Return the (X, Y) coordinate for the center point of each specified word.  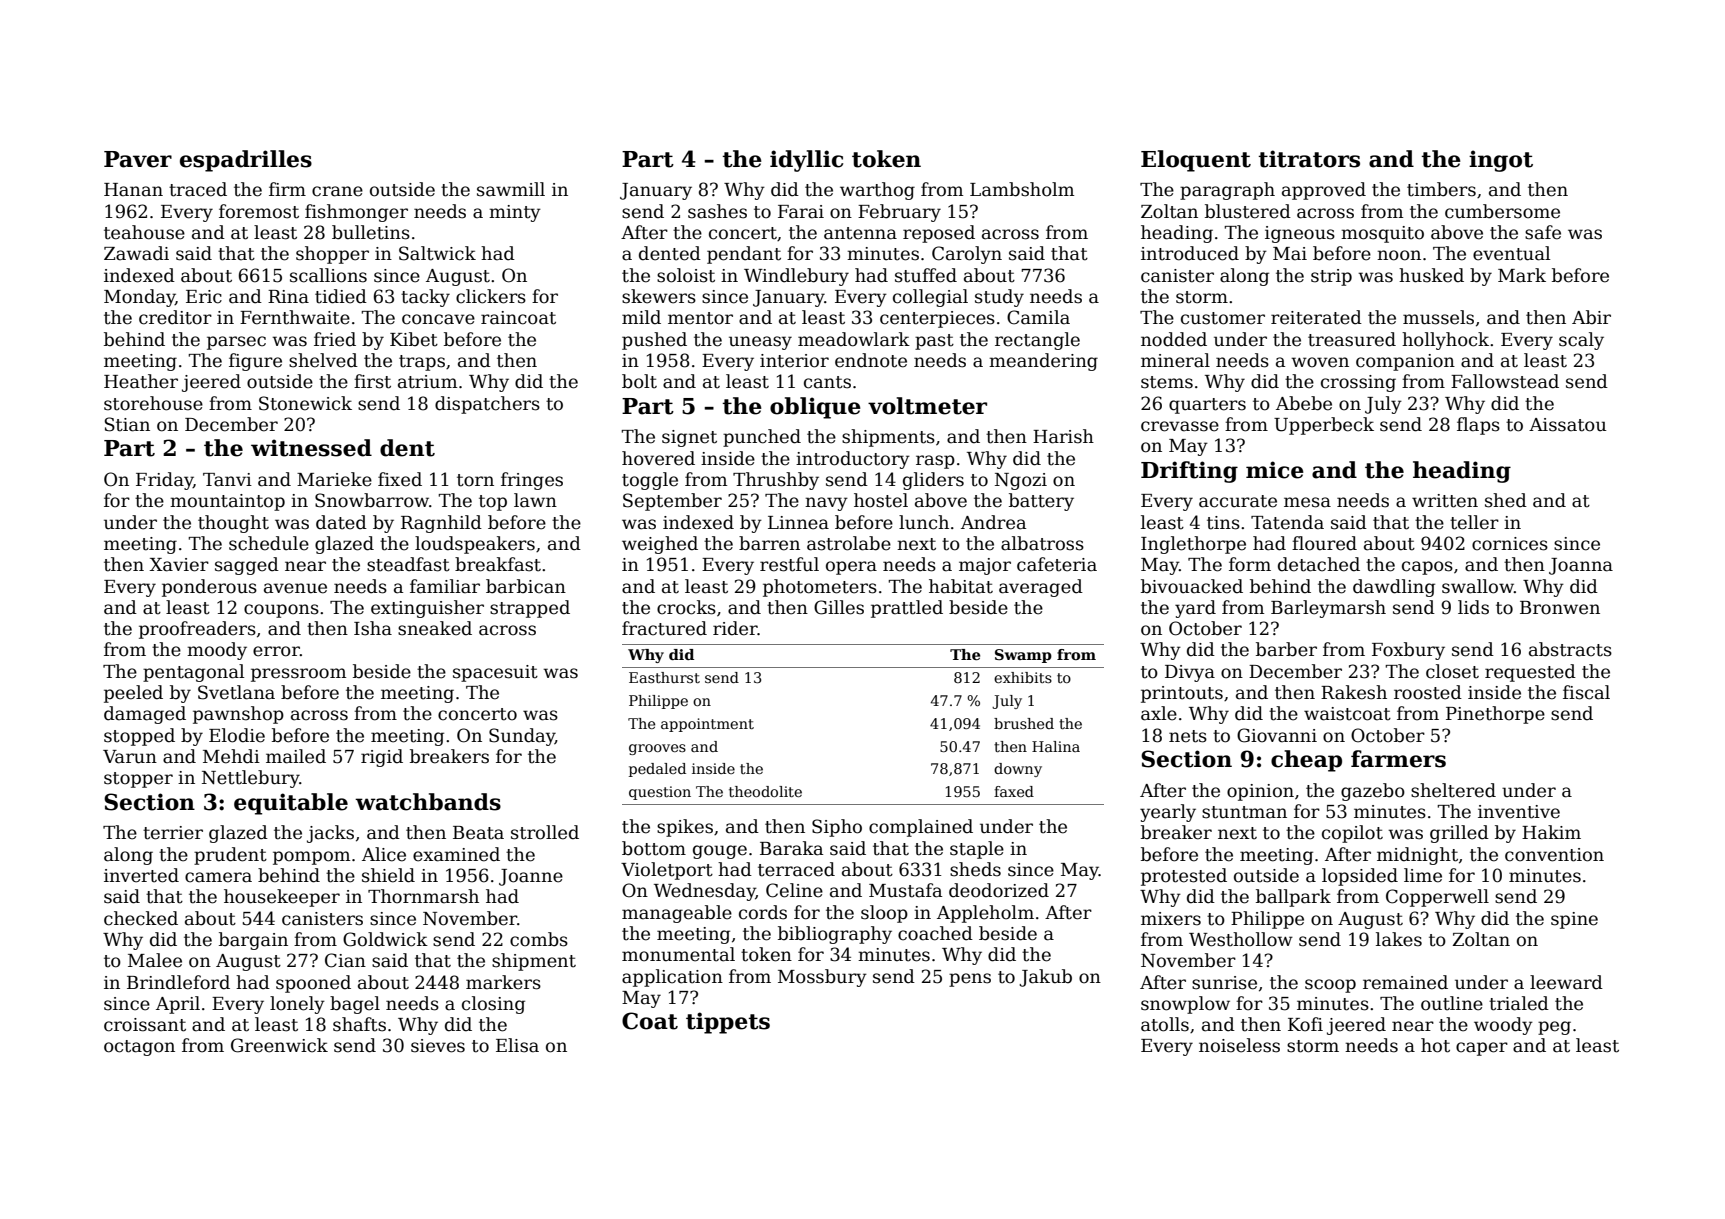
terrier (173, 833)
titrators (1309, 159)
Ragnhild (441, 524)
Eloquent (1196, 161)
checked (141, 918)
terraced (796, 869)
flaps (1478, 426)
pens (970, 980)
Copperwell (1437, 898)
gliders (933, 481)
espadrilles (246, 161)
